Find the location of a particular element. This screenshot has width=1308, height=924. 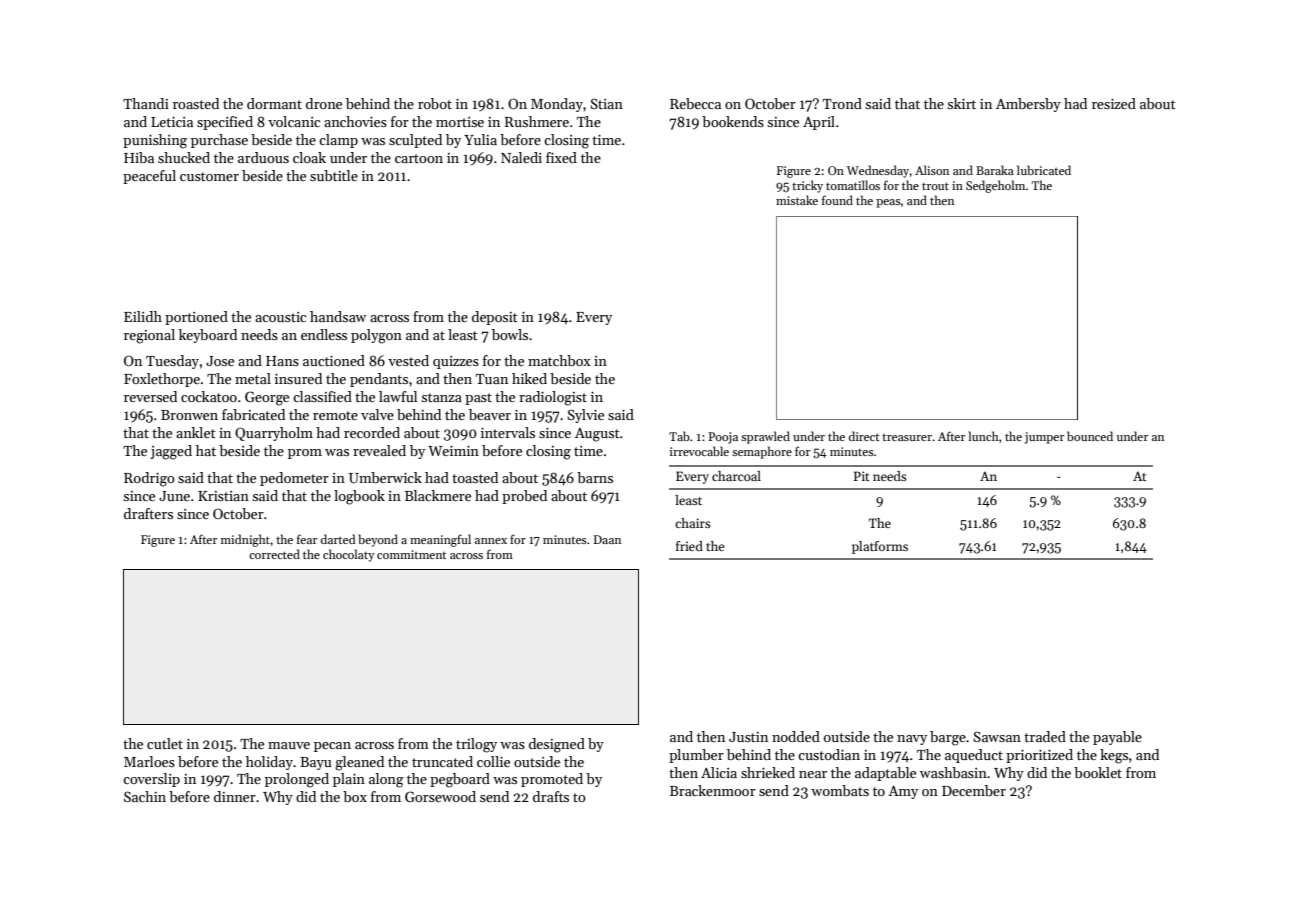

dinner is located at coordinates (235, 796).
